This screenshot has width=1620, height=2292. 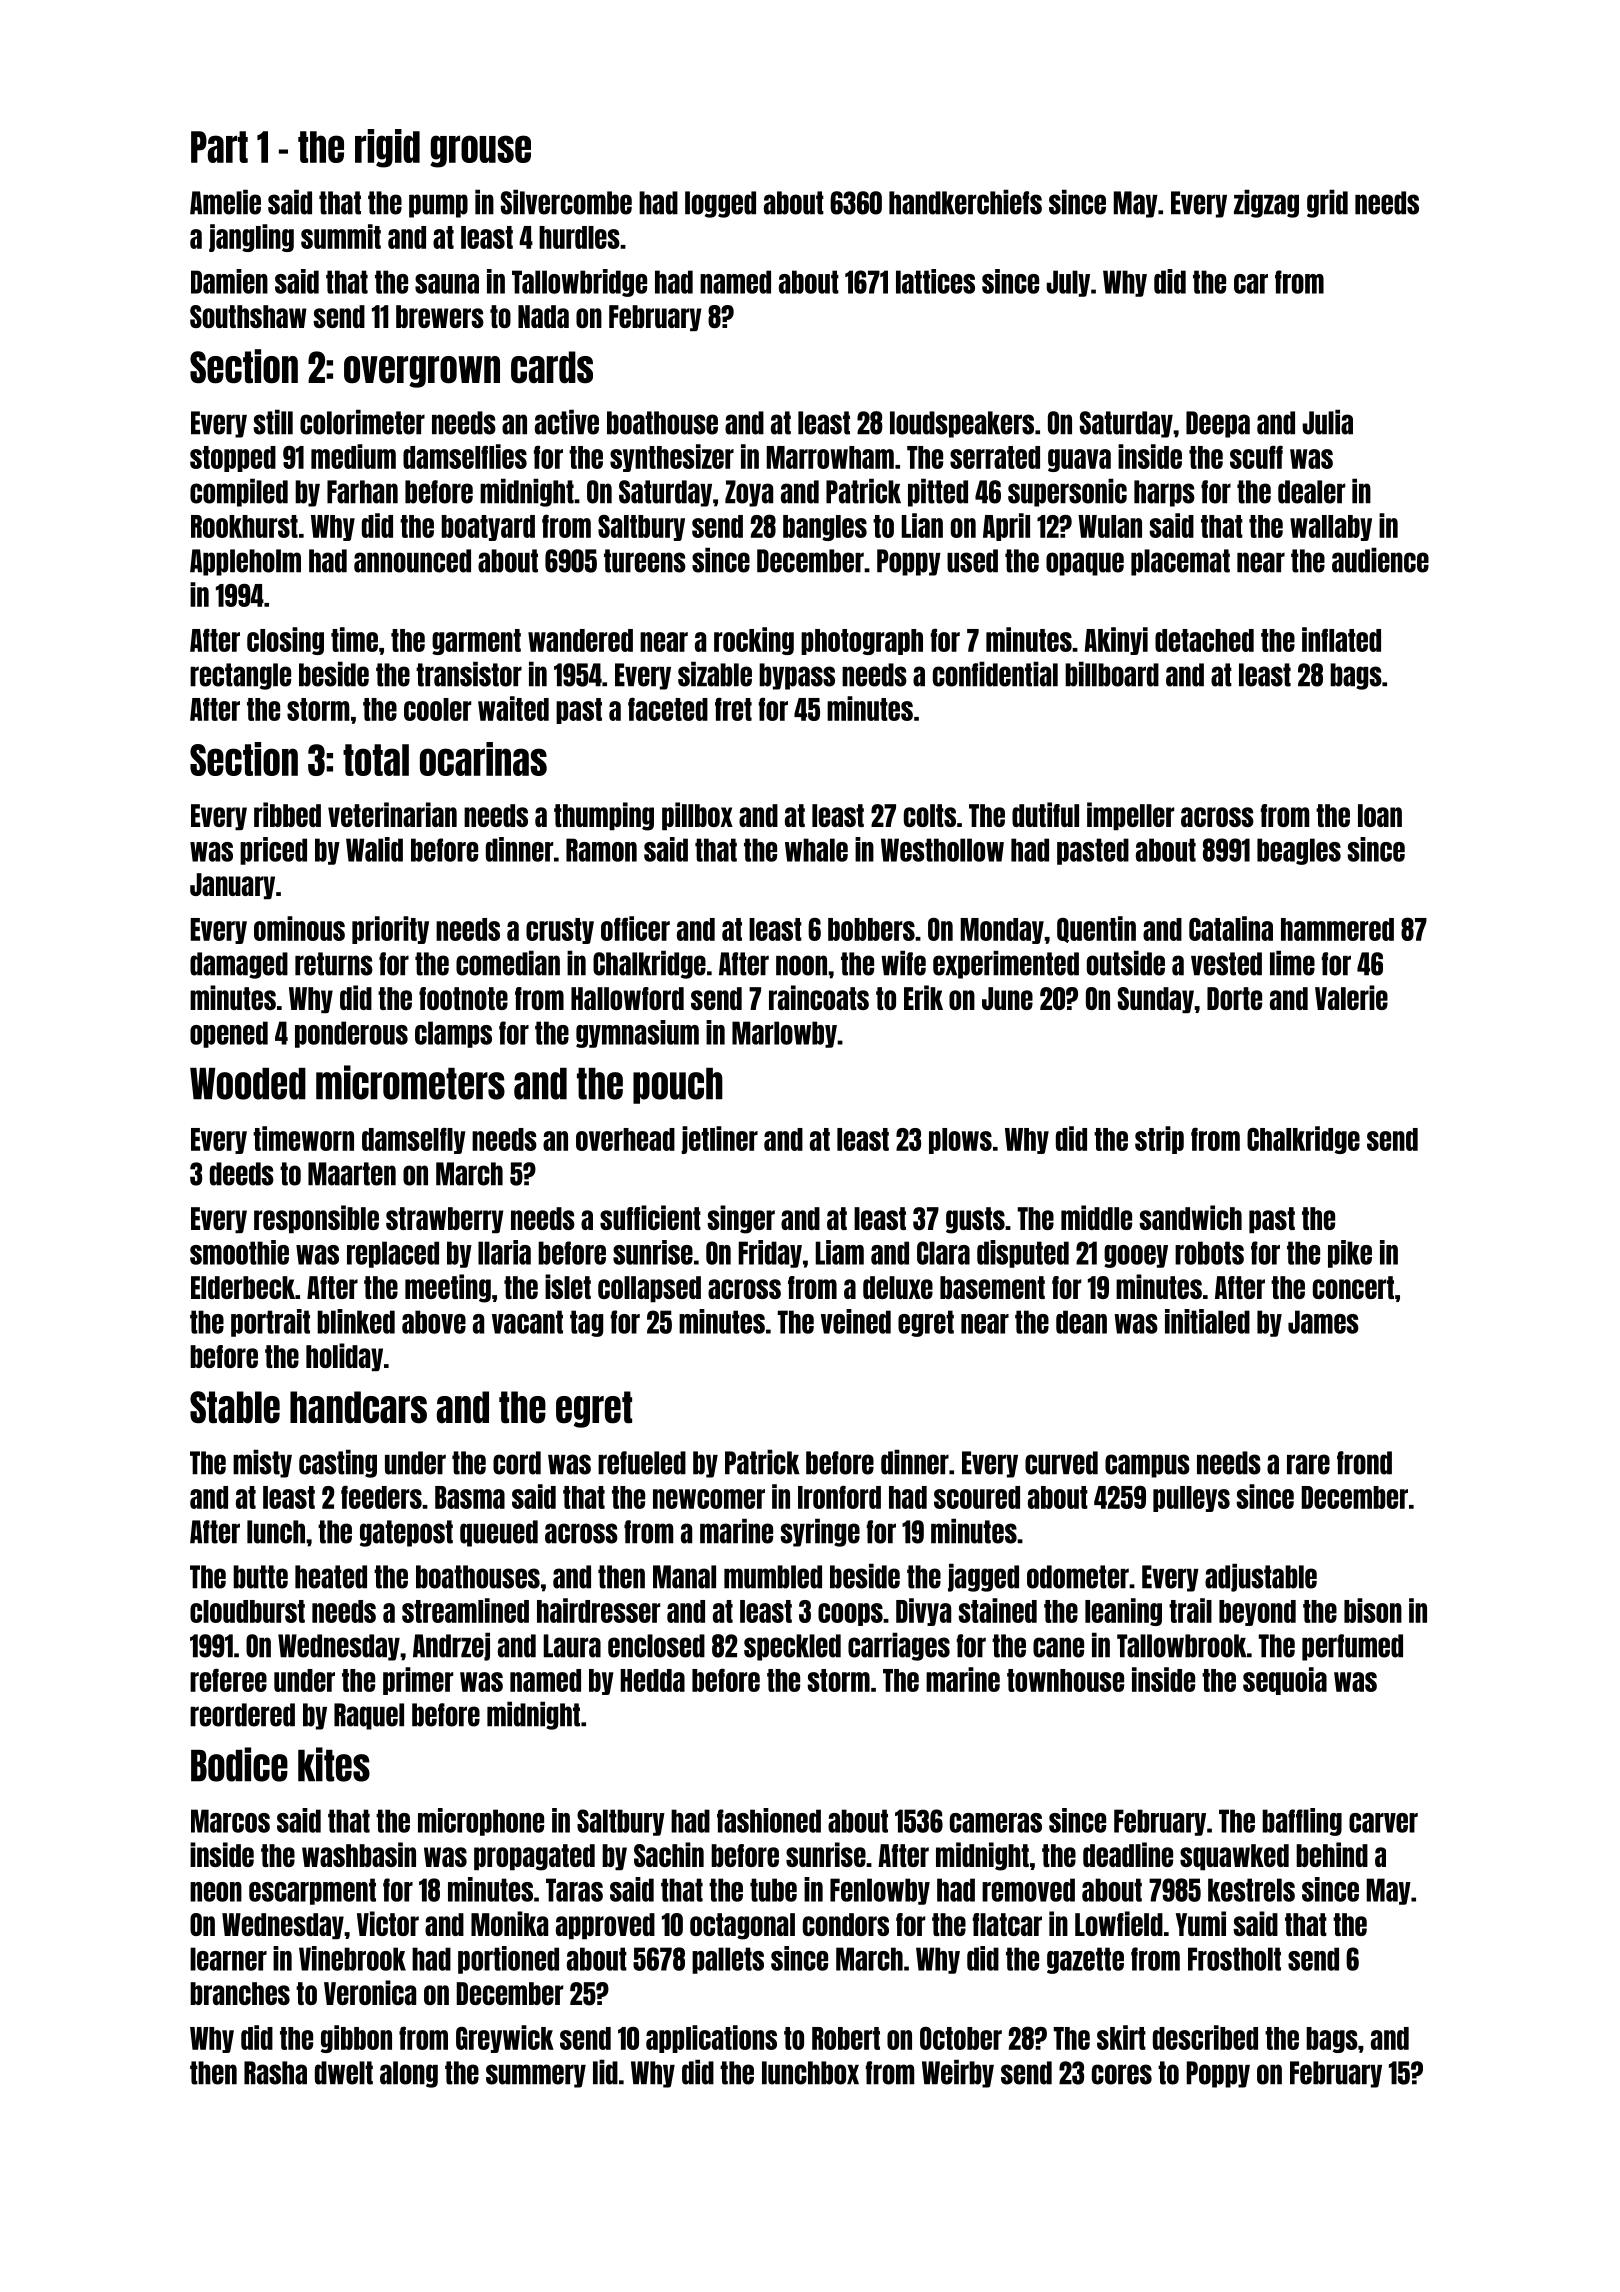 What do you see at coordinates (508, 963) in the screenshot?
I see `comedian` at bounding box center [508, 963].
